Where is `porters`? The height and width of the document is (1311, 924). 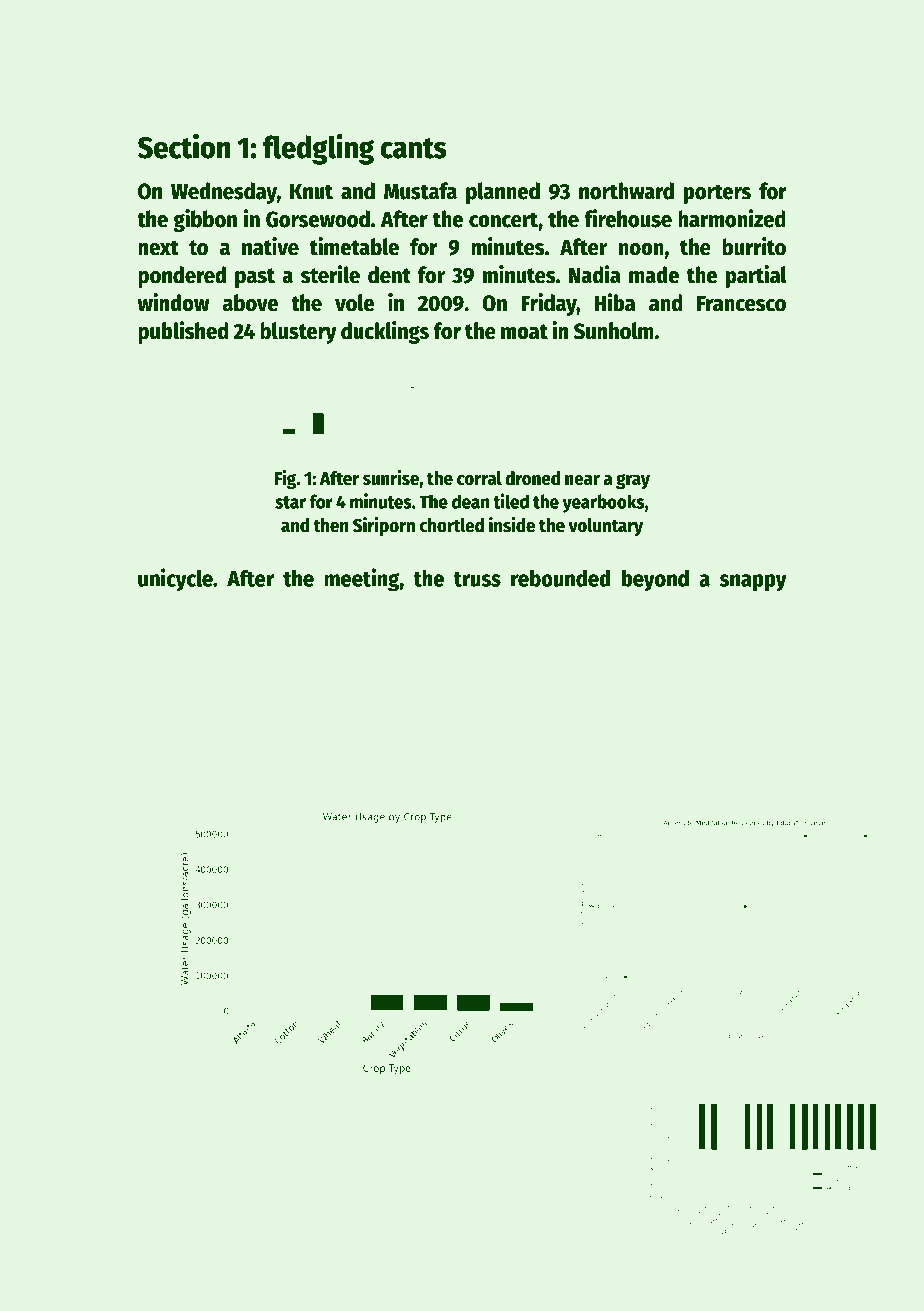
porters is located at coordinates (717, 194).
